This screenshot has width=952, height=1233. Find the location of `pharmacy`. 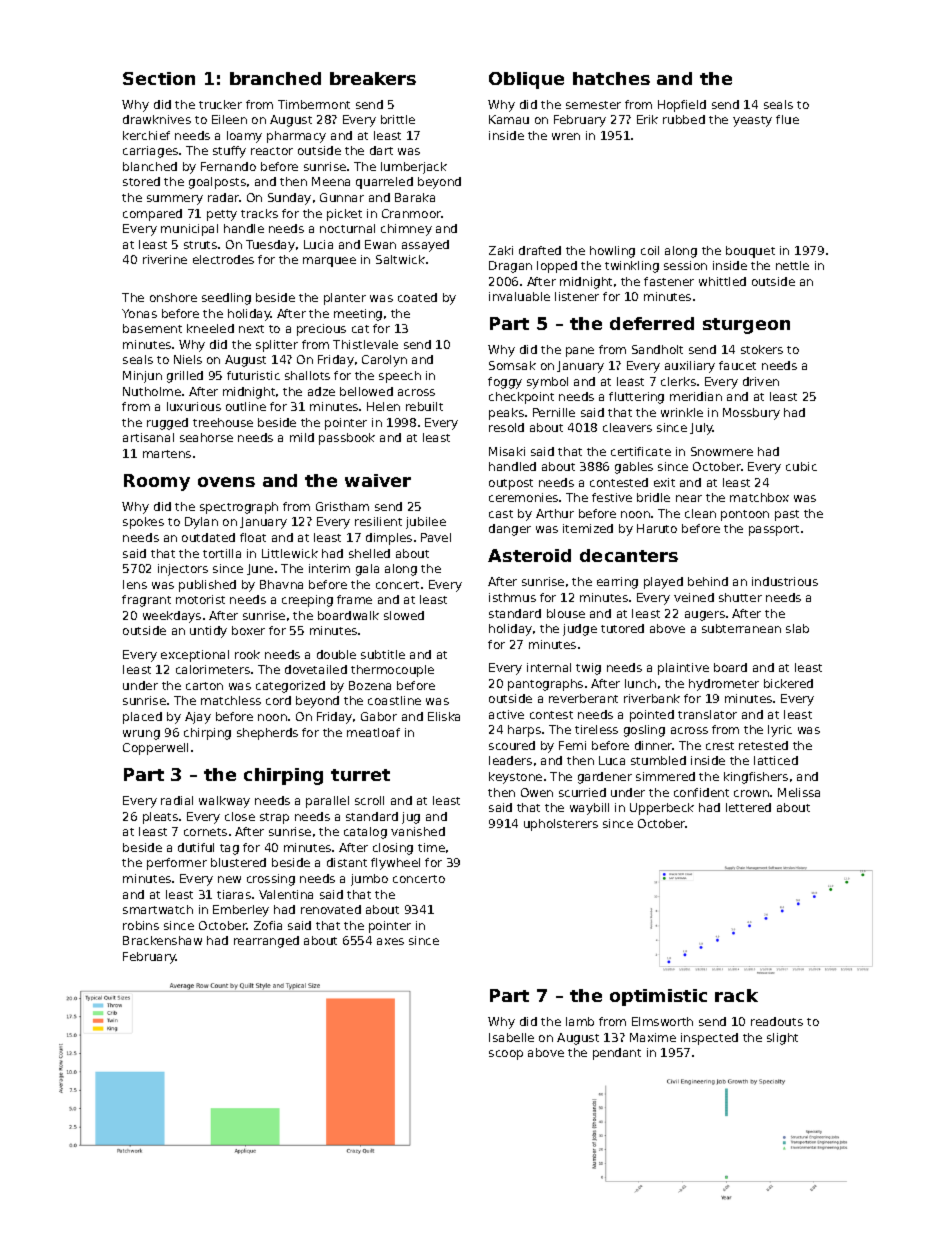

pharmacy is located at coordinates (296, 137).
